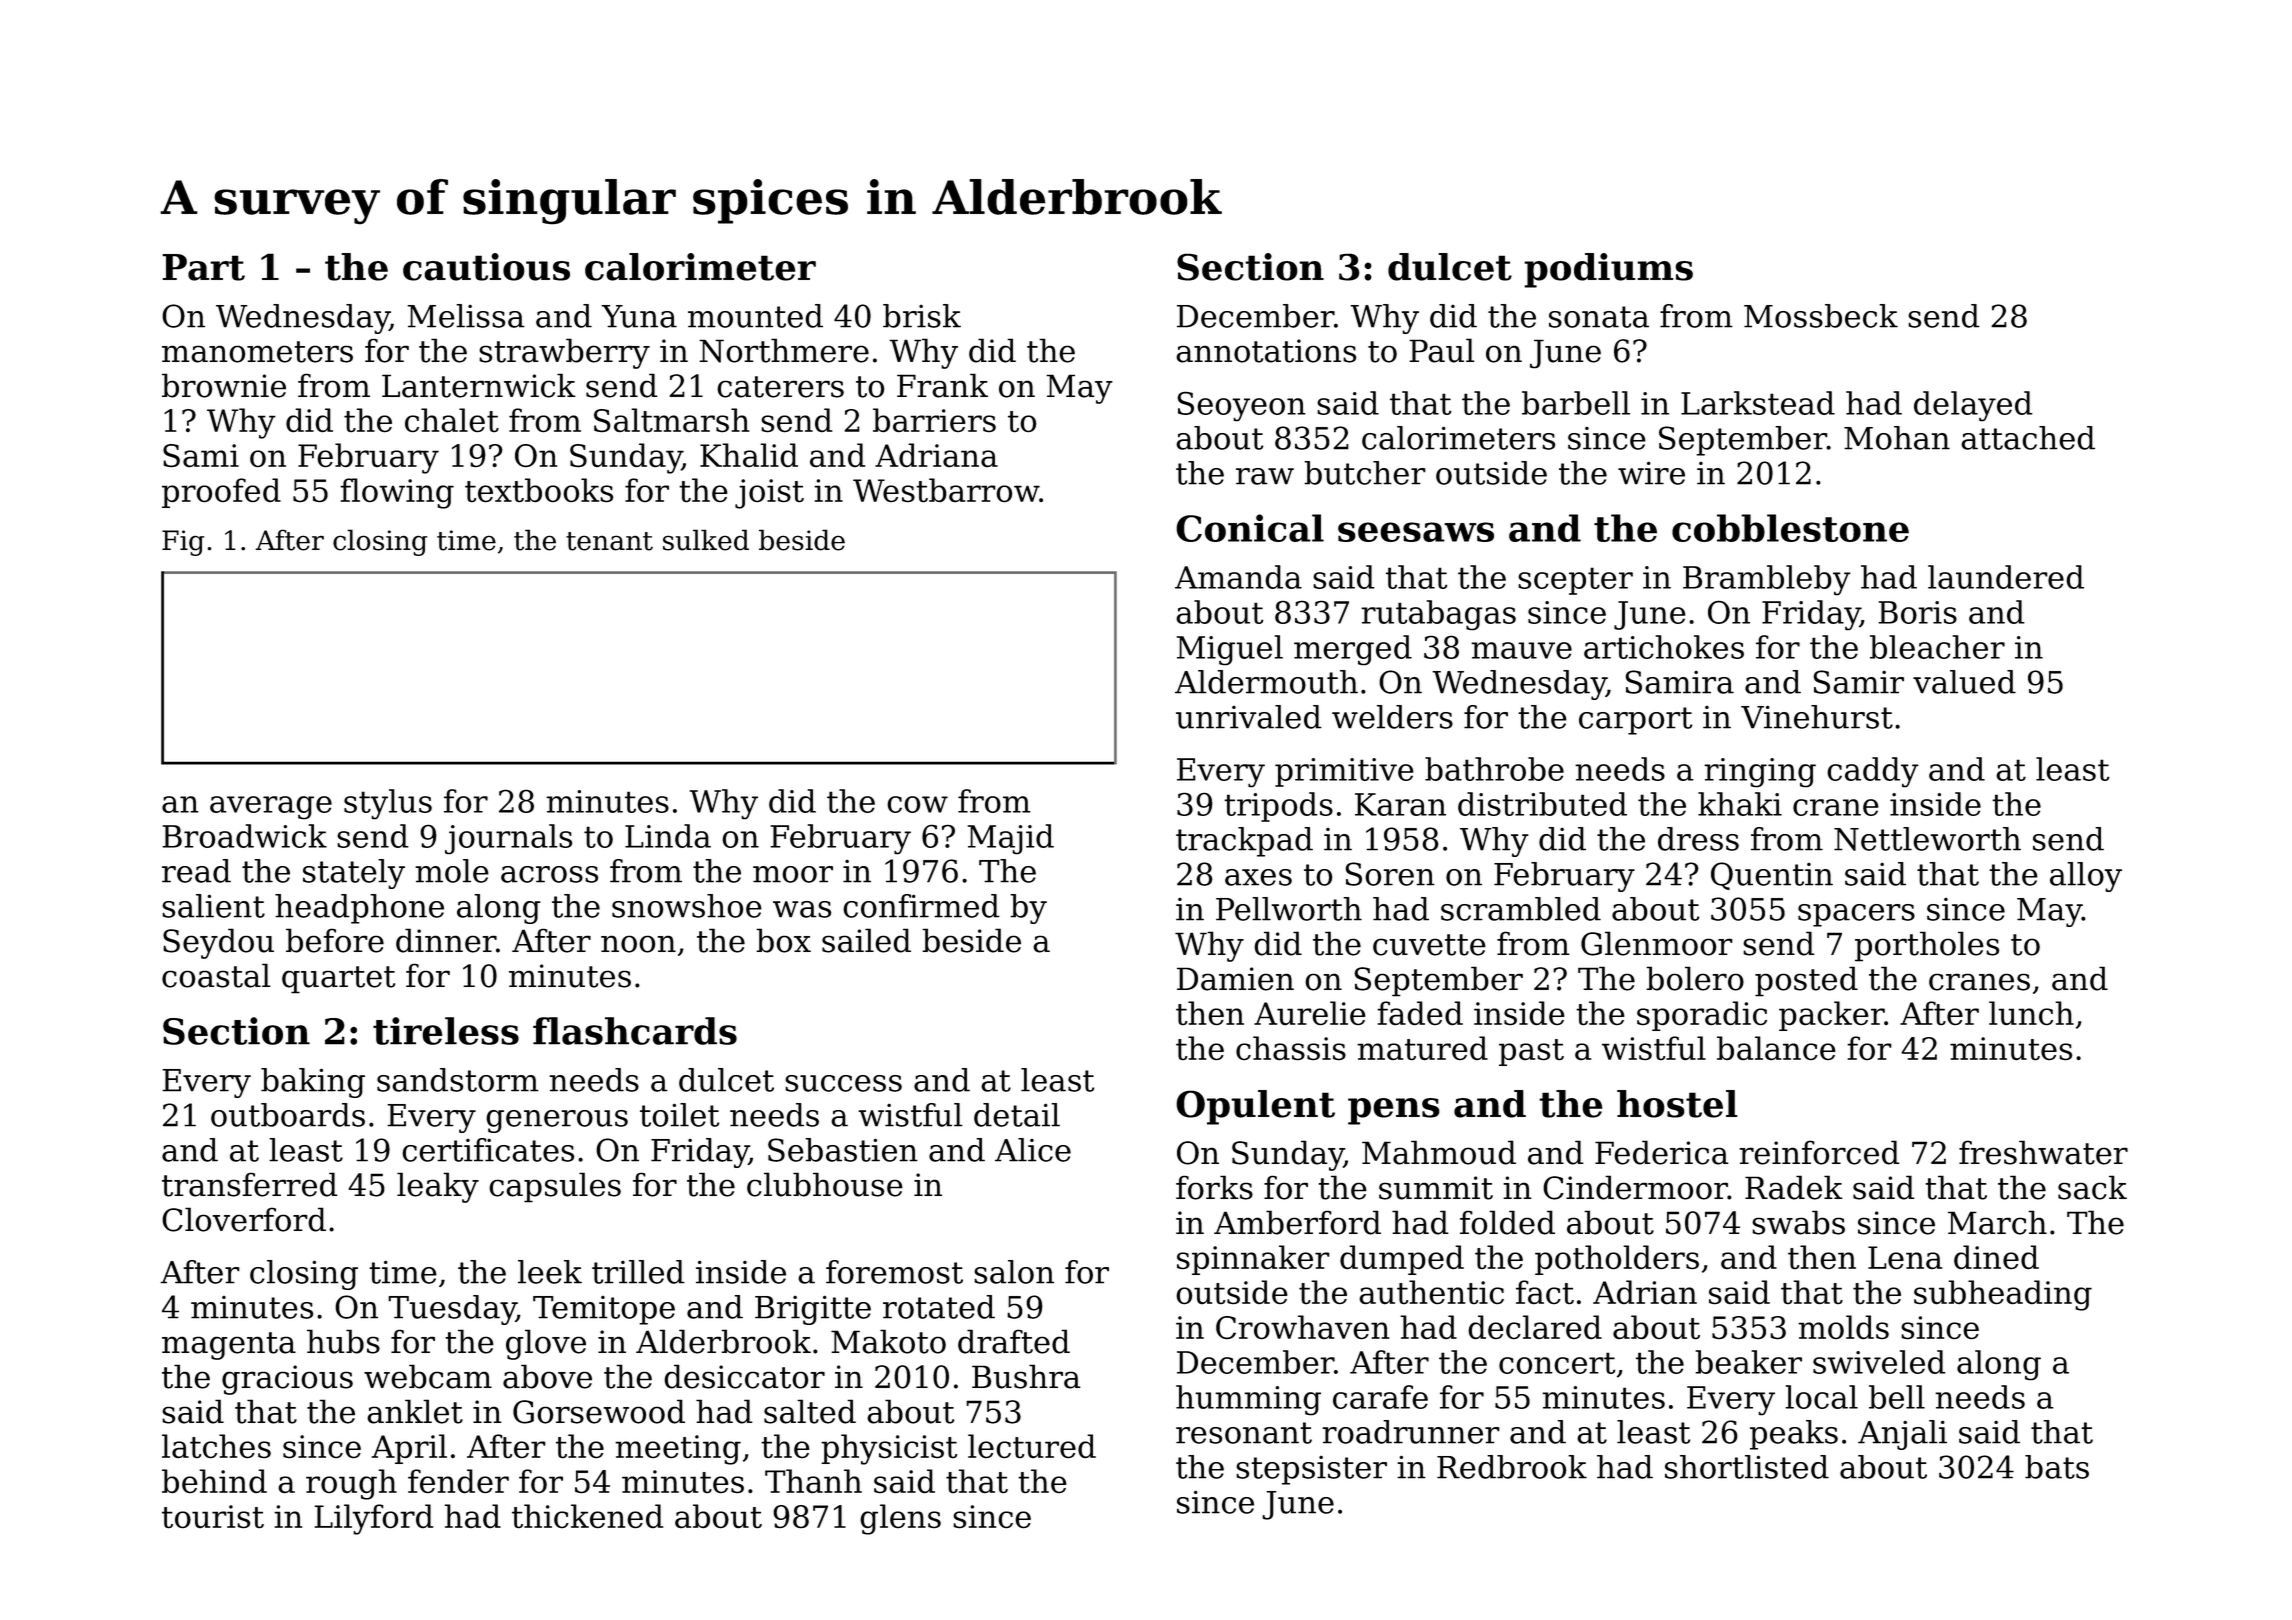 The width and height of the page is (2292, 1620). I want to click on dress, so click(1698, 839).
